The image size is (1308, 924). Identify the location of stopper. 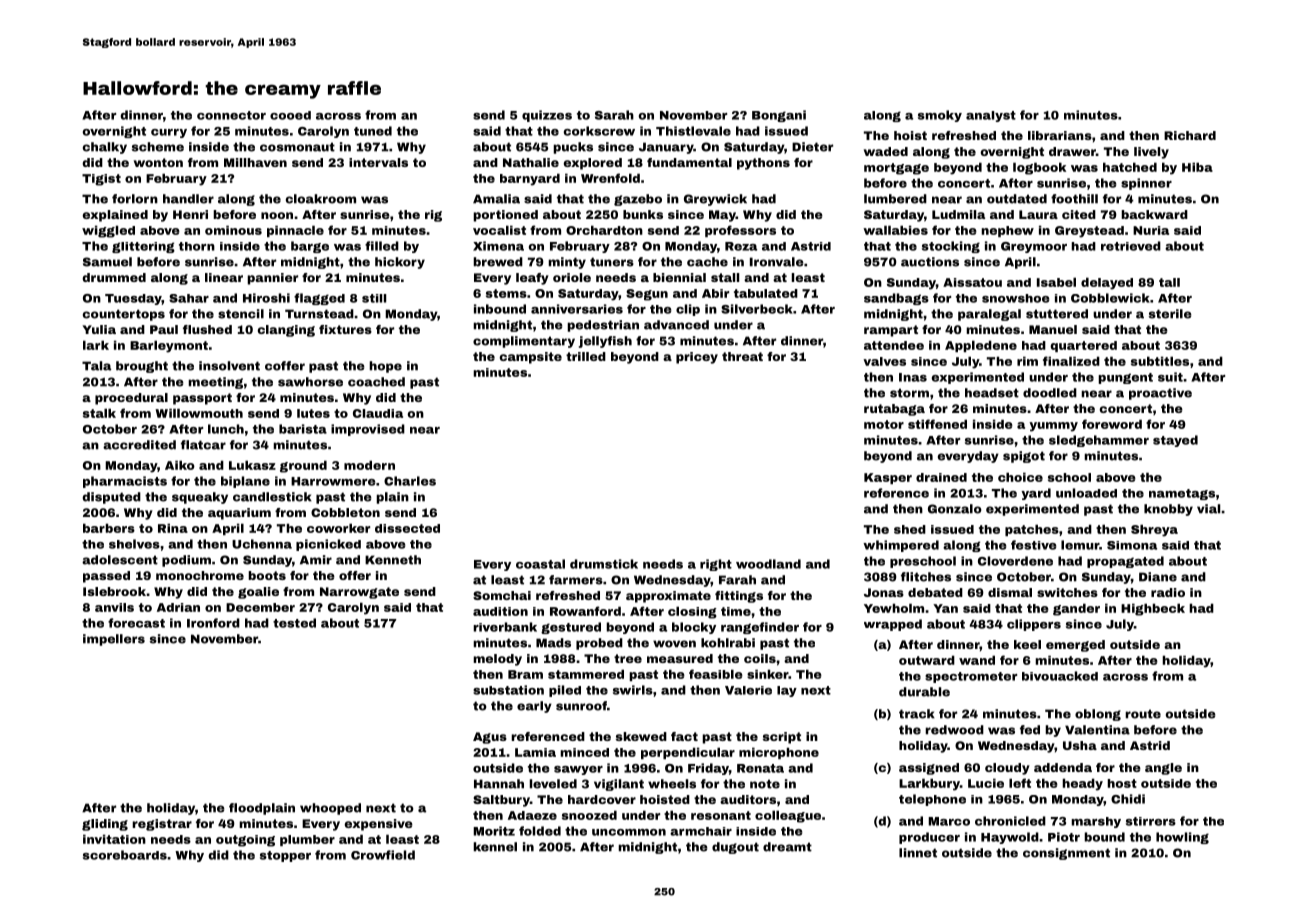
(285, 856).
